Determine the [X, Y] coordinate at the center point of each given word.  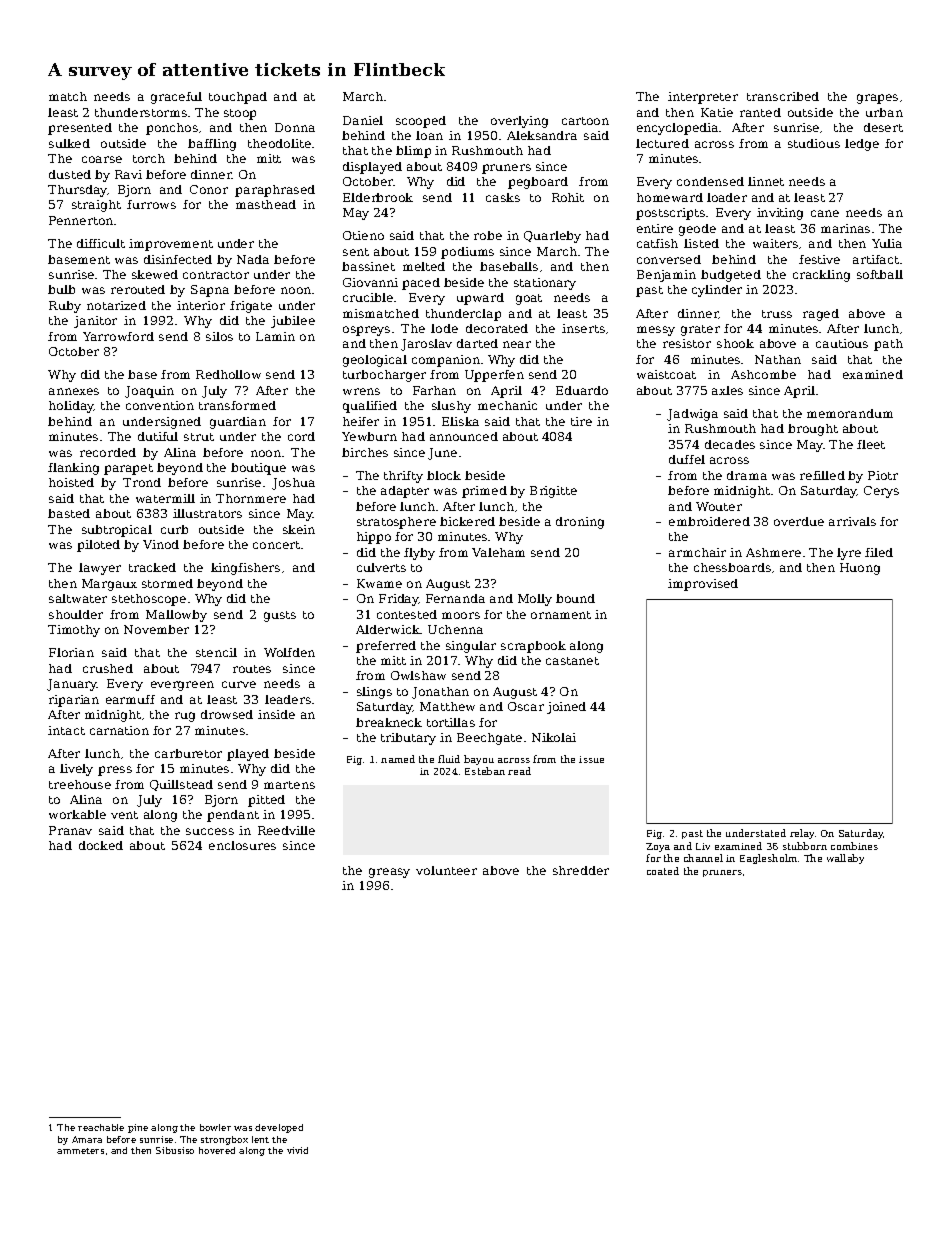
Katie [717, 112]
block [444, 475]
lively [76, 770]
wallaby [845, 859]
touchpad [238, 98]
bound [575, 598]
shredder [581, 870]
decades [730, 444]
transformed [237, 405]
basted [69, 513]
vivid [297, 1150]
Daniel [363, 120]
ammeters [80, 1151]
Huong [860, 569]
